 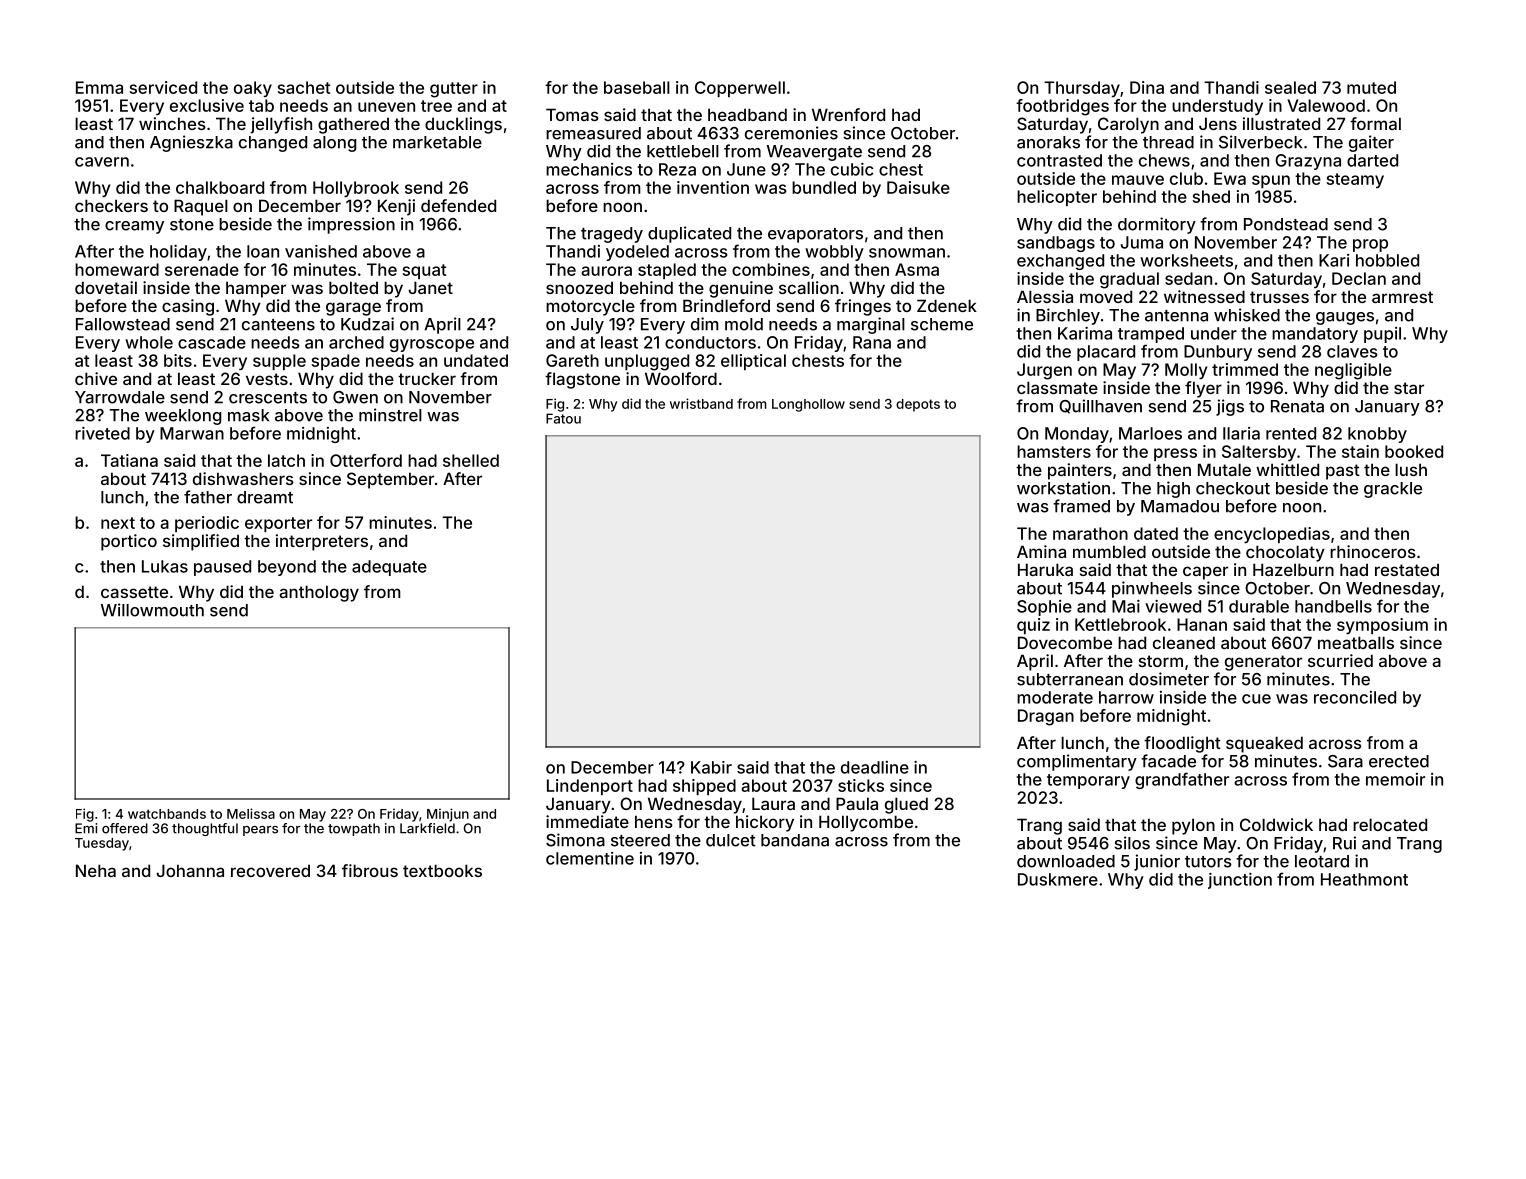 I want to click on Willowmouth, so click(x=152, y=610).
